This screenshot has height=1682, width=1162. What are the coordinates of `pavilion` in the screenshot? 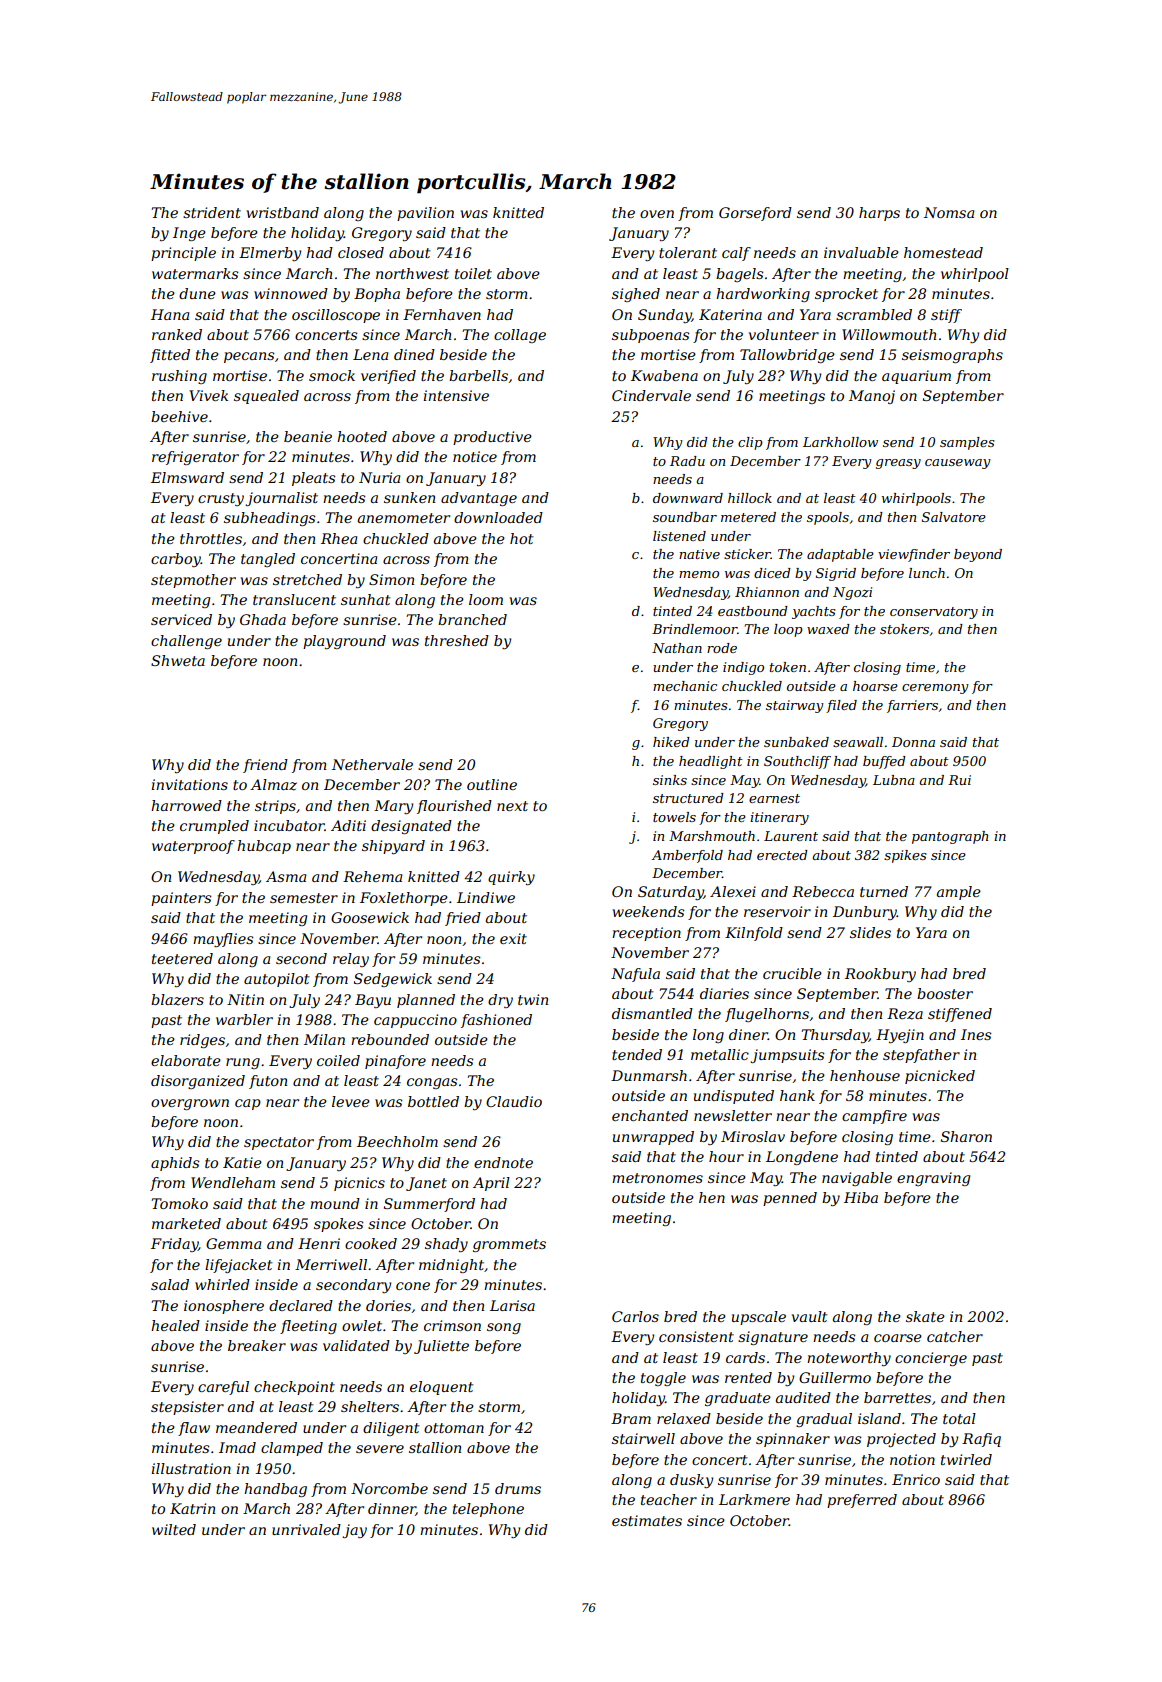 It's located at (425, 214).
